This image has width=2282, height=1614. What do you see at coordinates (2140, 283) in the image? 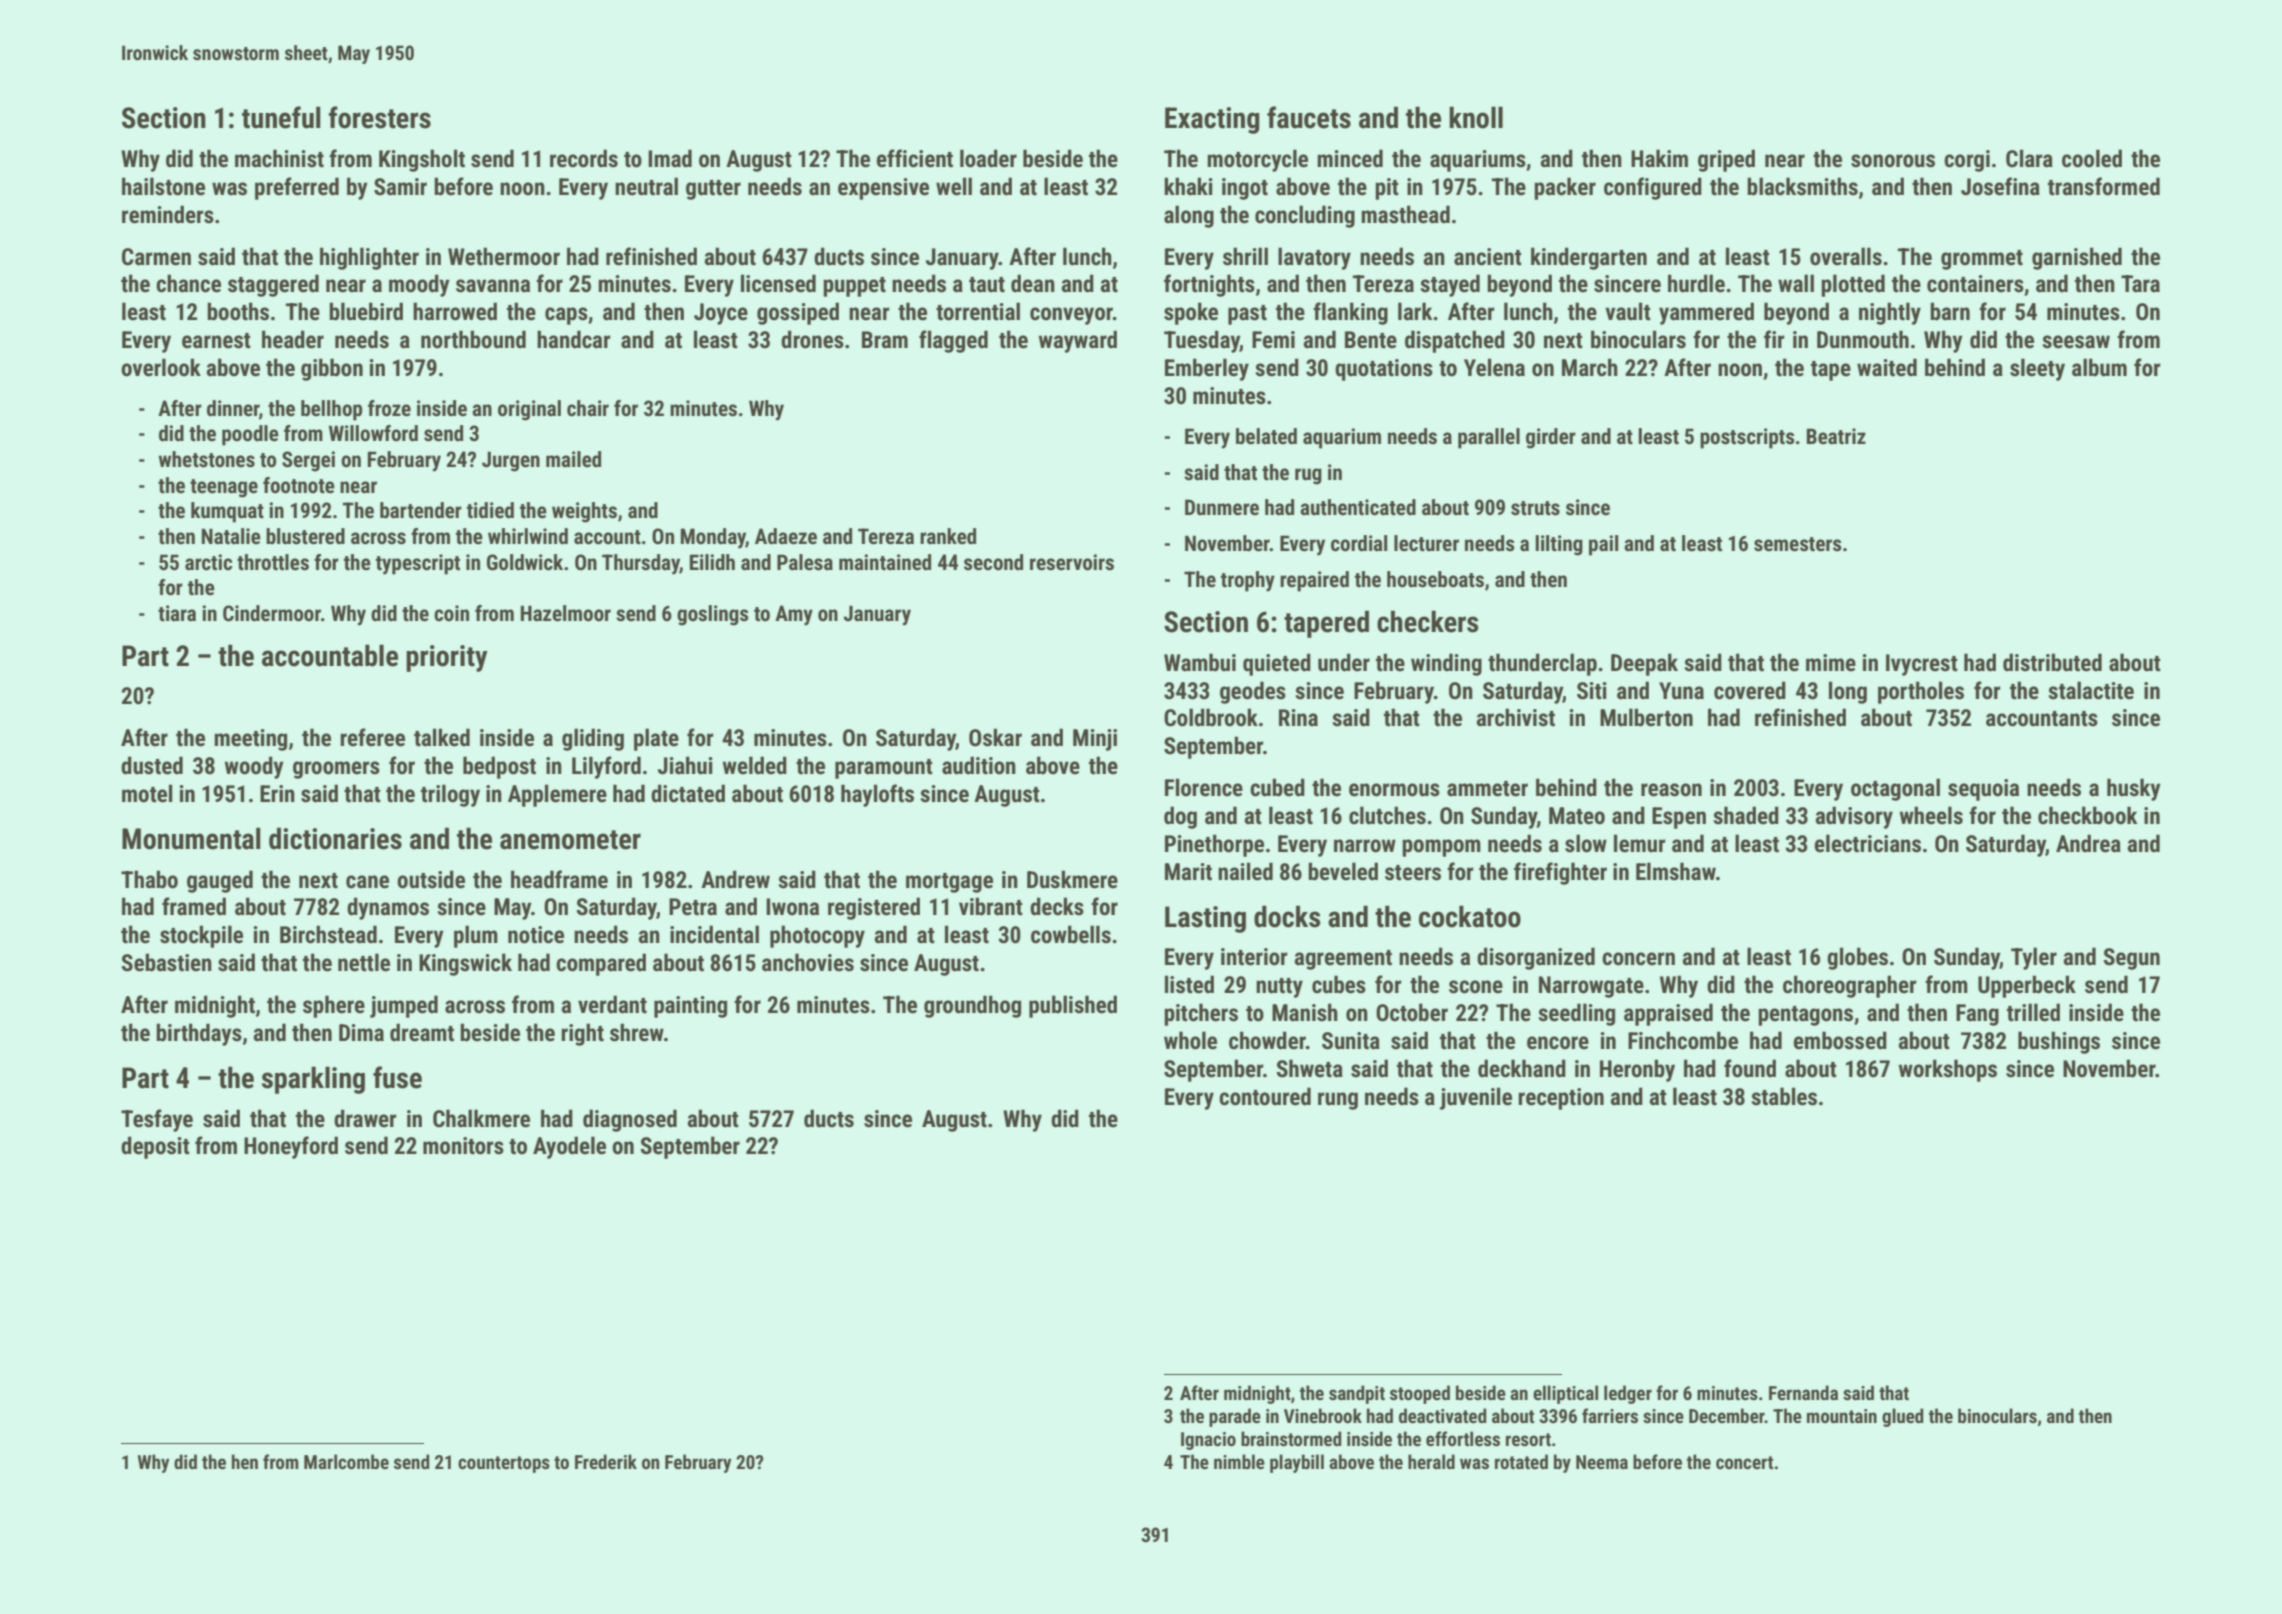
I see `Tara` at bounding box center [2140, 283].
